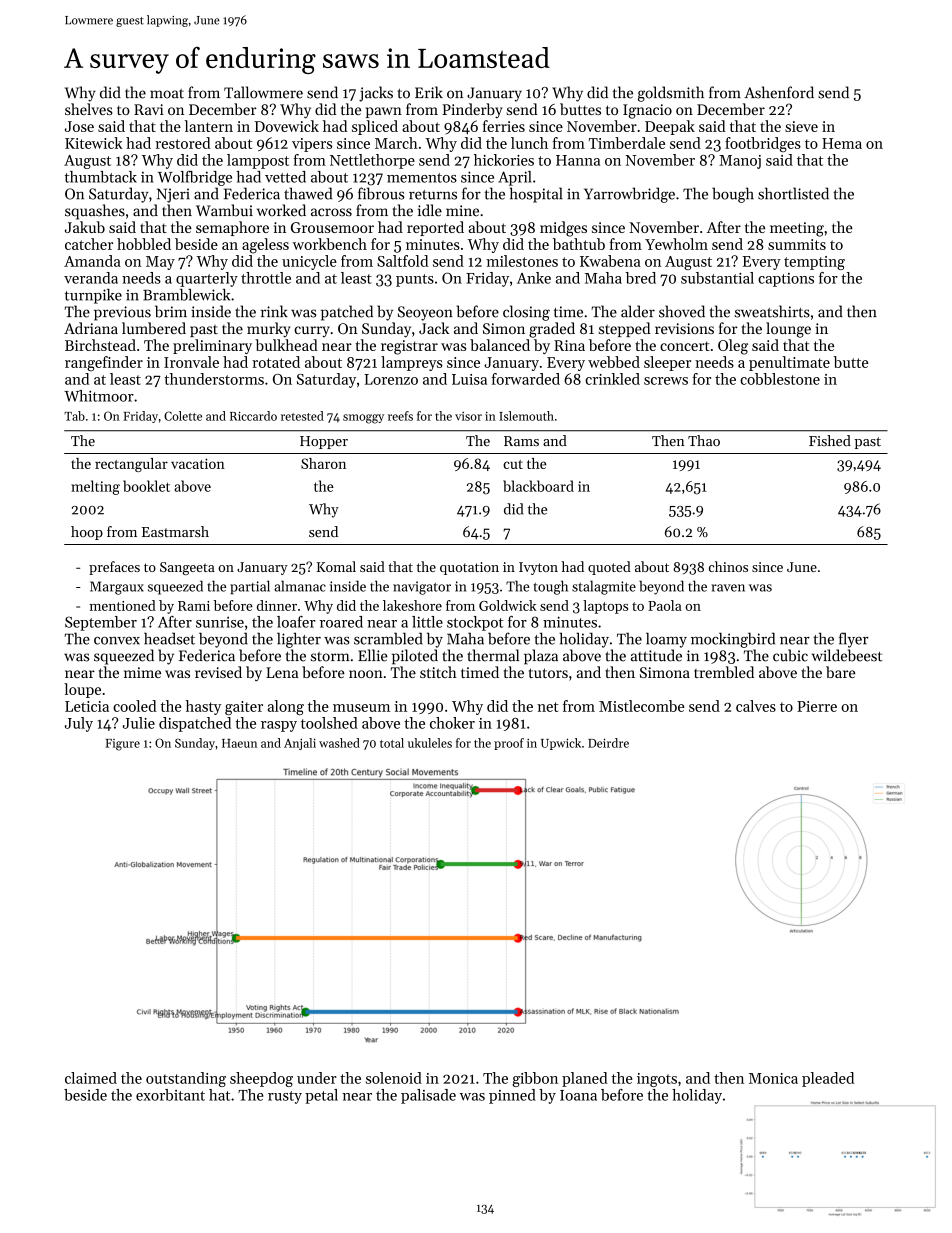  What do you see at coordinates (671, 94) in the screenshot?
I see `goldsmith` at bounding box center [671, 94].
